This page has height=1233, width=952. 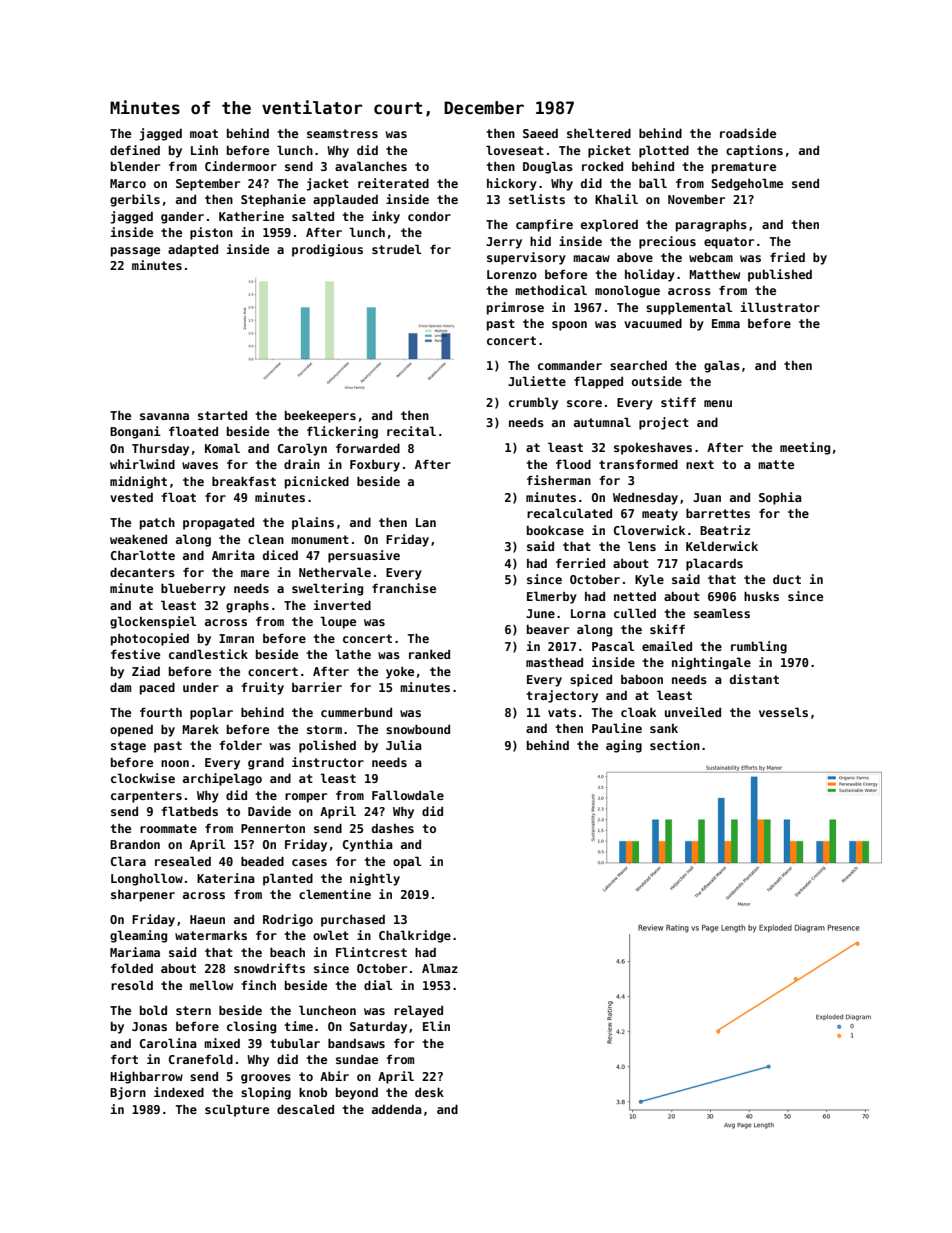 What do you see at coordinates (783, 712) in the page?
I see `vessels` at bounding box center [783, 712].
